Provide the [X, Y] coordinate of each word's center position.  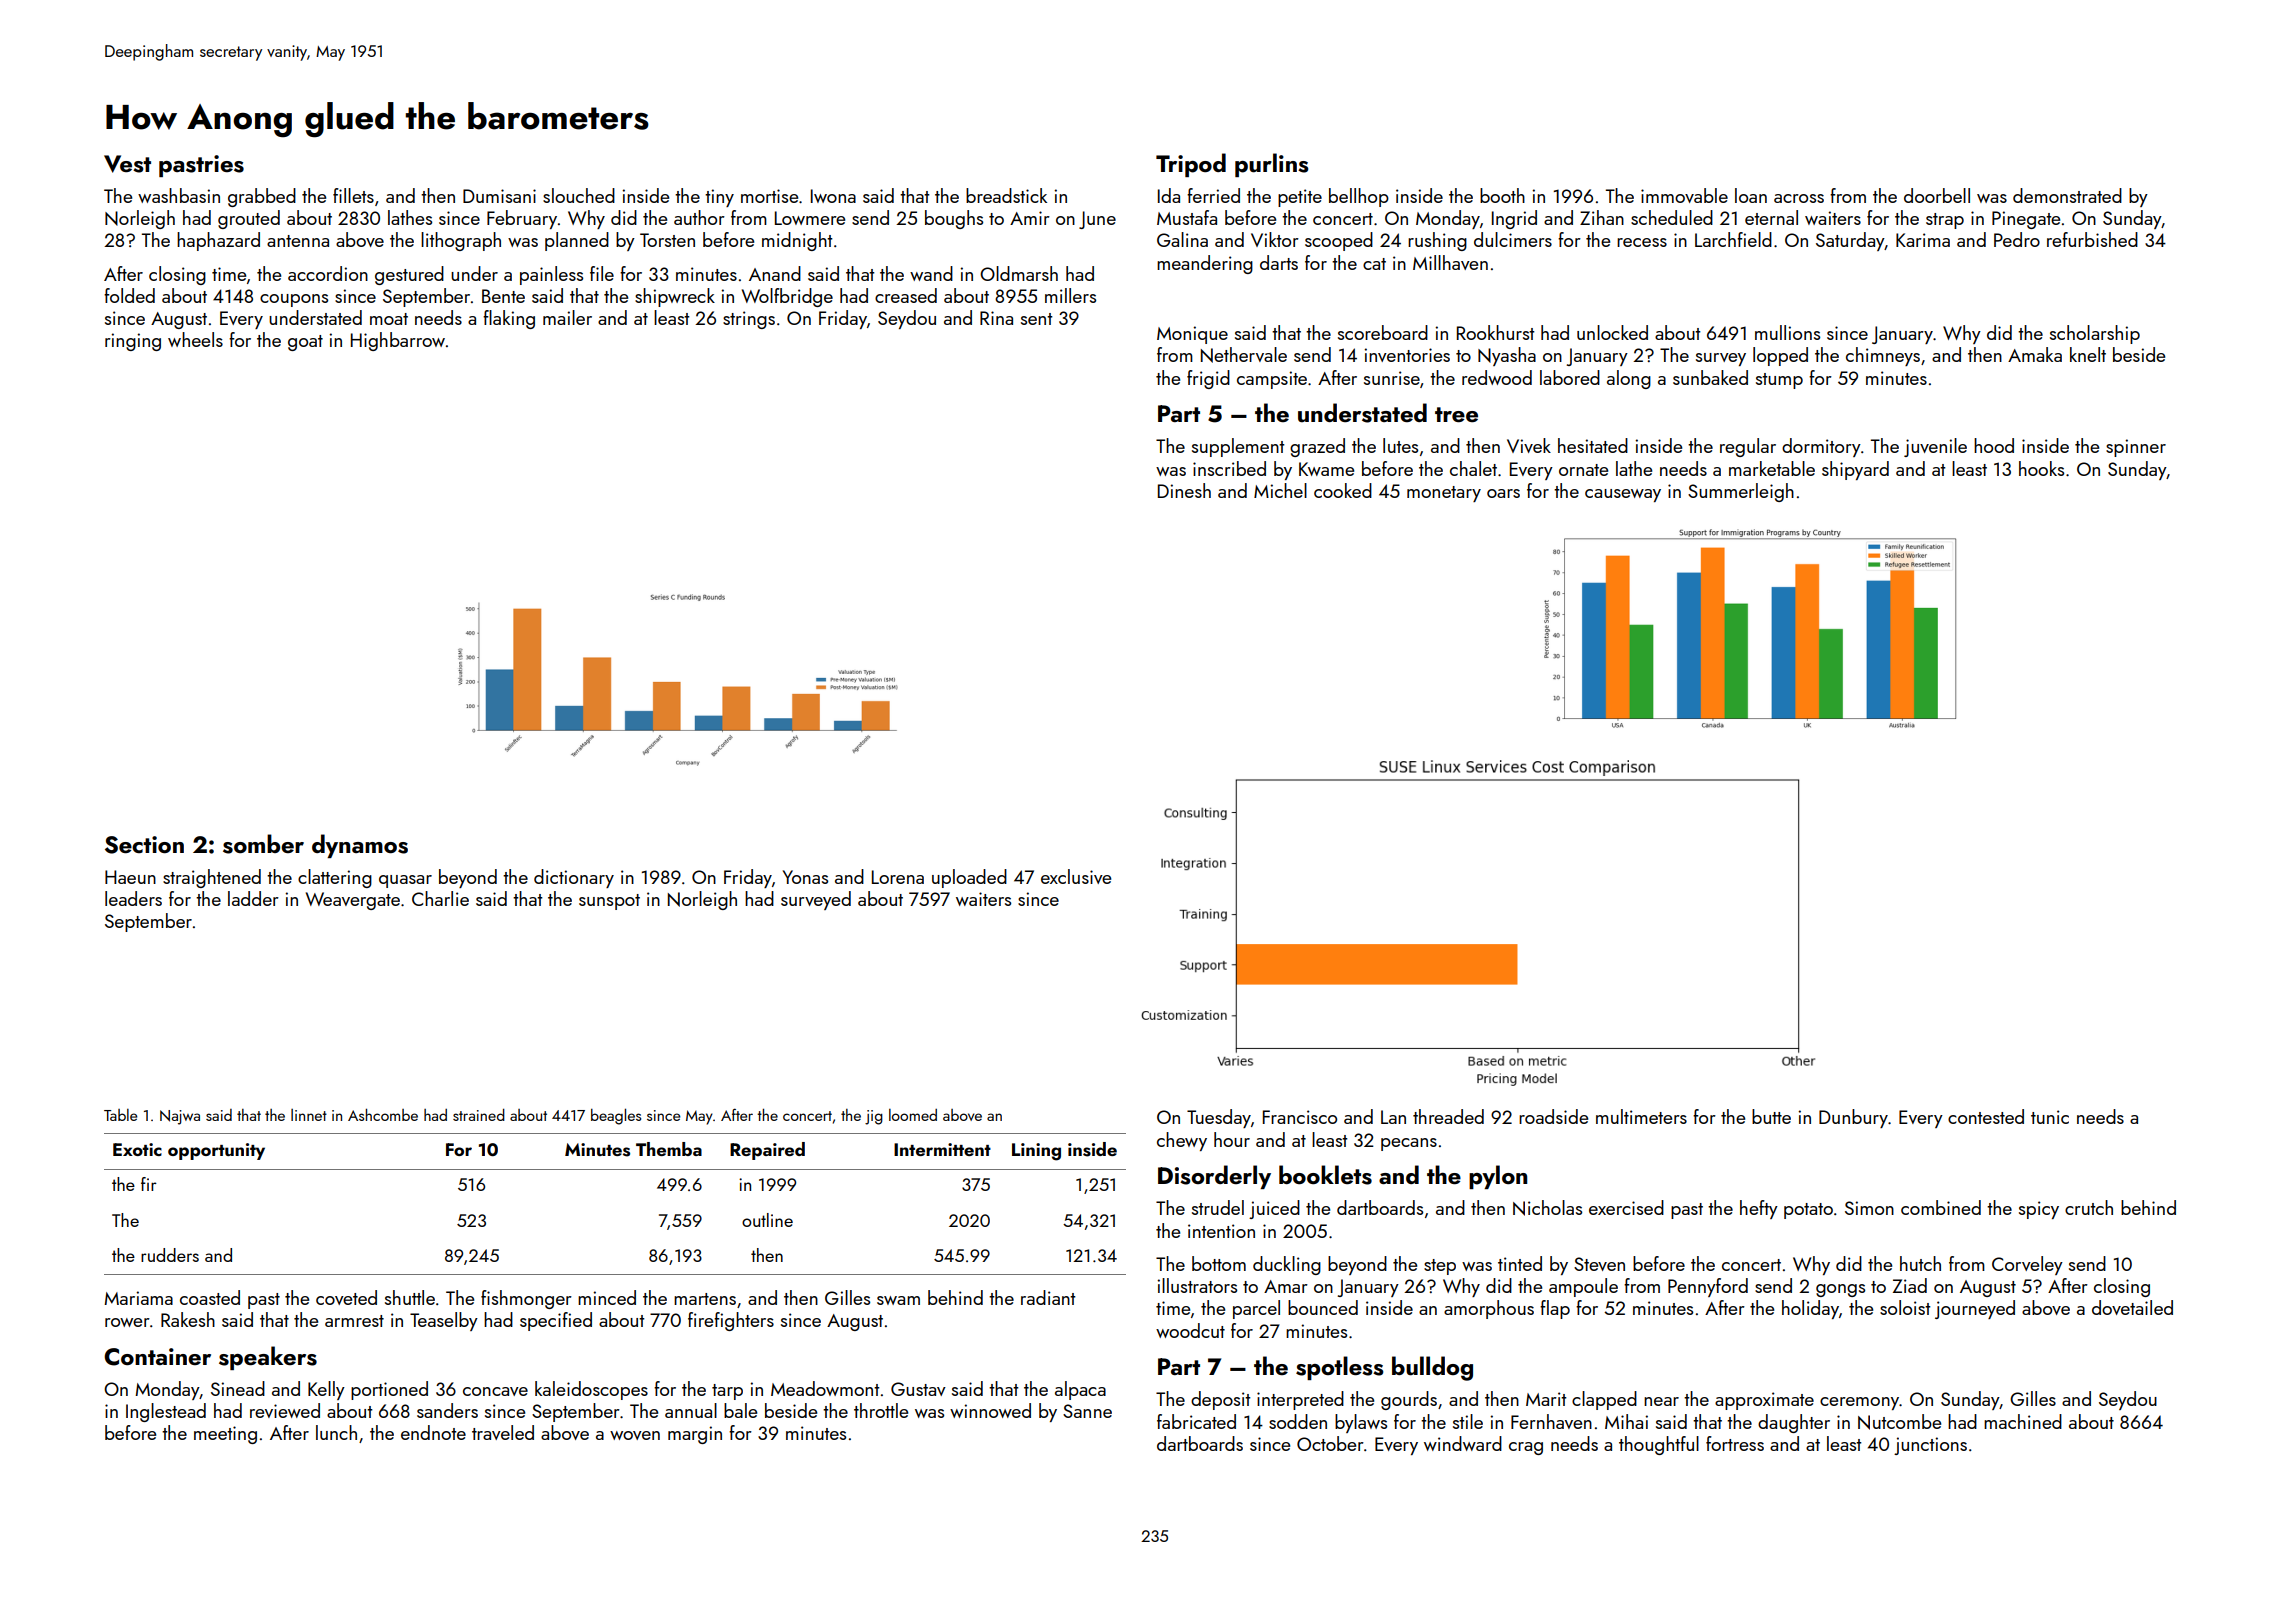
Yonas [805, 877]
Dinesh [1184, 490]
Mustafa [1187, 217]
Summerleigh [1741, 492]
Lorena [898, 877]
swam [898, 1300]
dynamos [360, 846]
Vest [127, 164]
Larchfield [1733, 239]
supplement [1238, 447]
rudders [170, 1255]
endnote [433, 1432]
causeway [1623, 495]
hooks [2041, 468]
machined [2023, 1421]
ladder [253, 898]
